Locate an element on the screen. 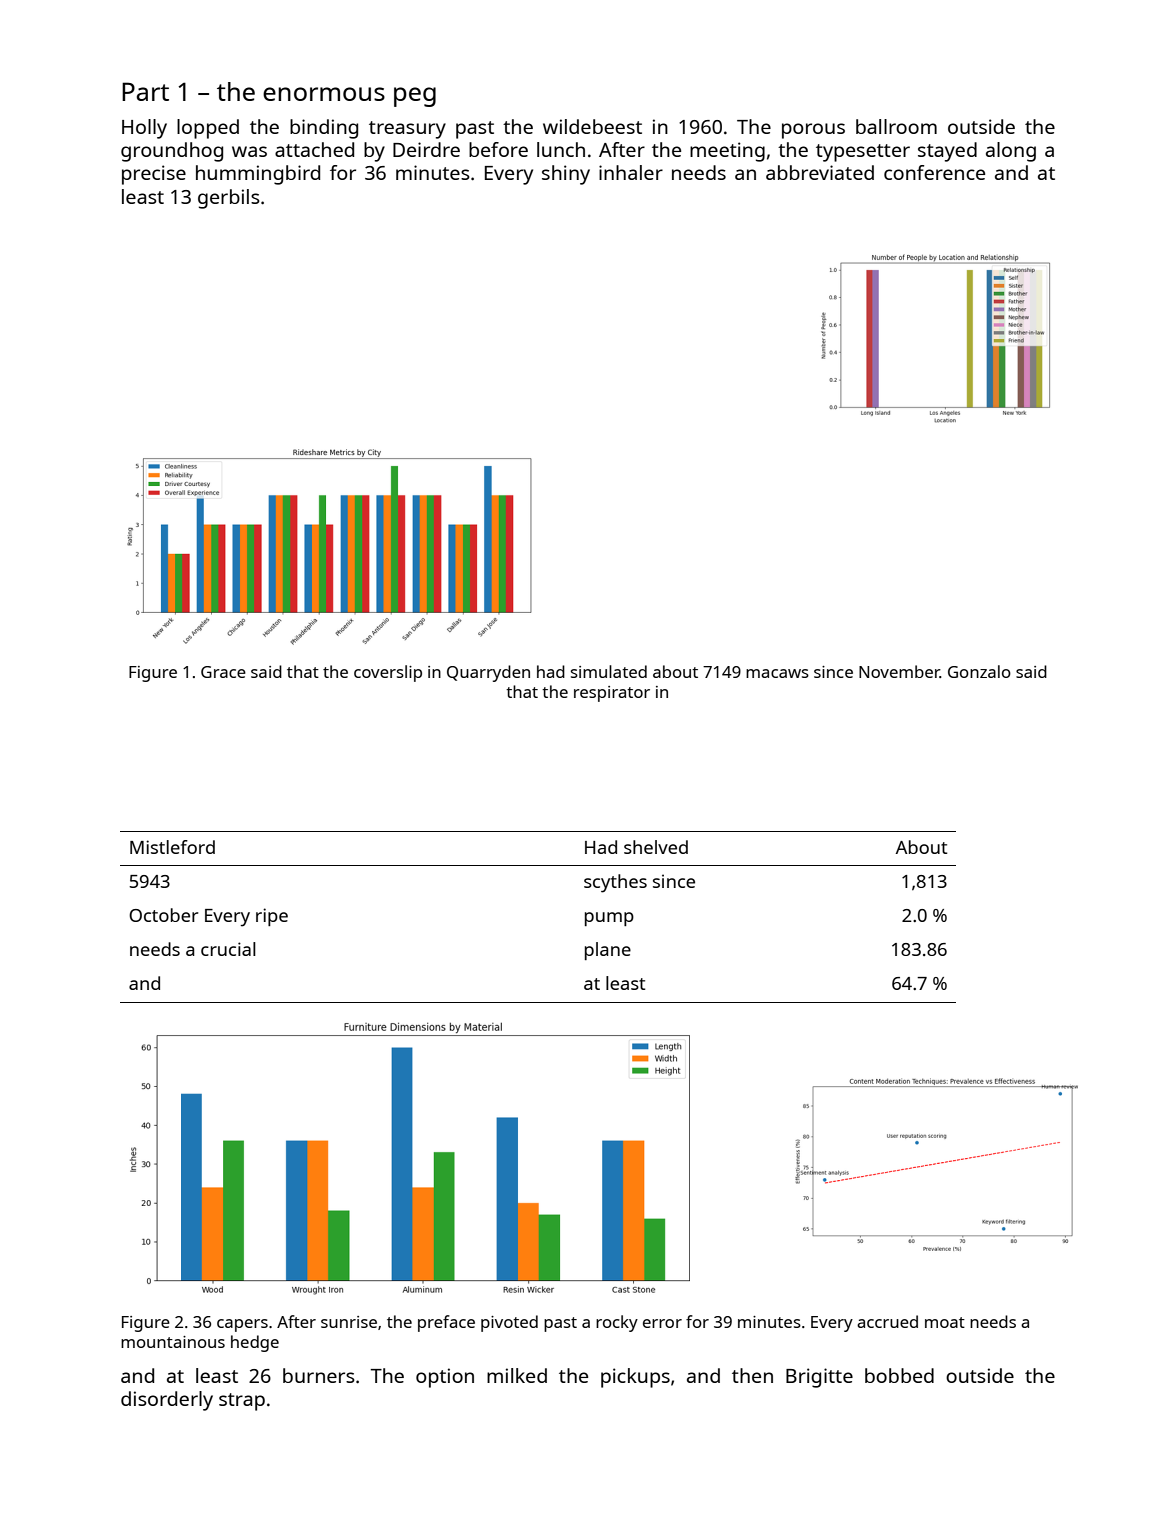 Image resolution: width=1176 pixels, height=1521 pixels. porous is located at coordinates (813, 131).
